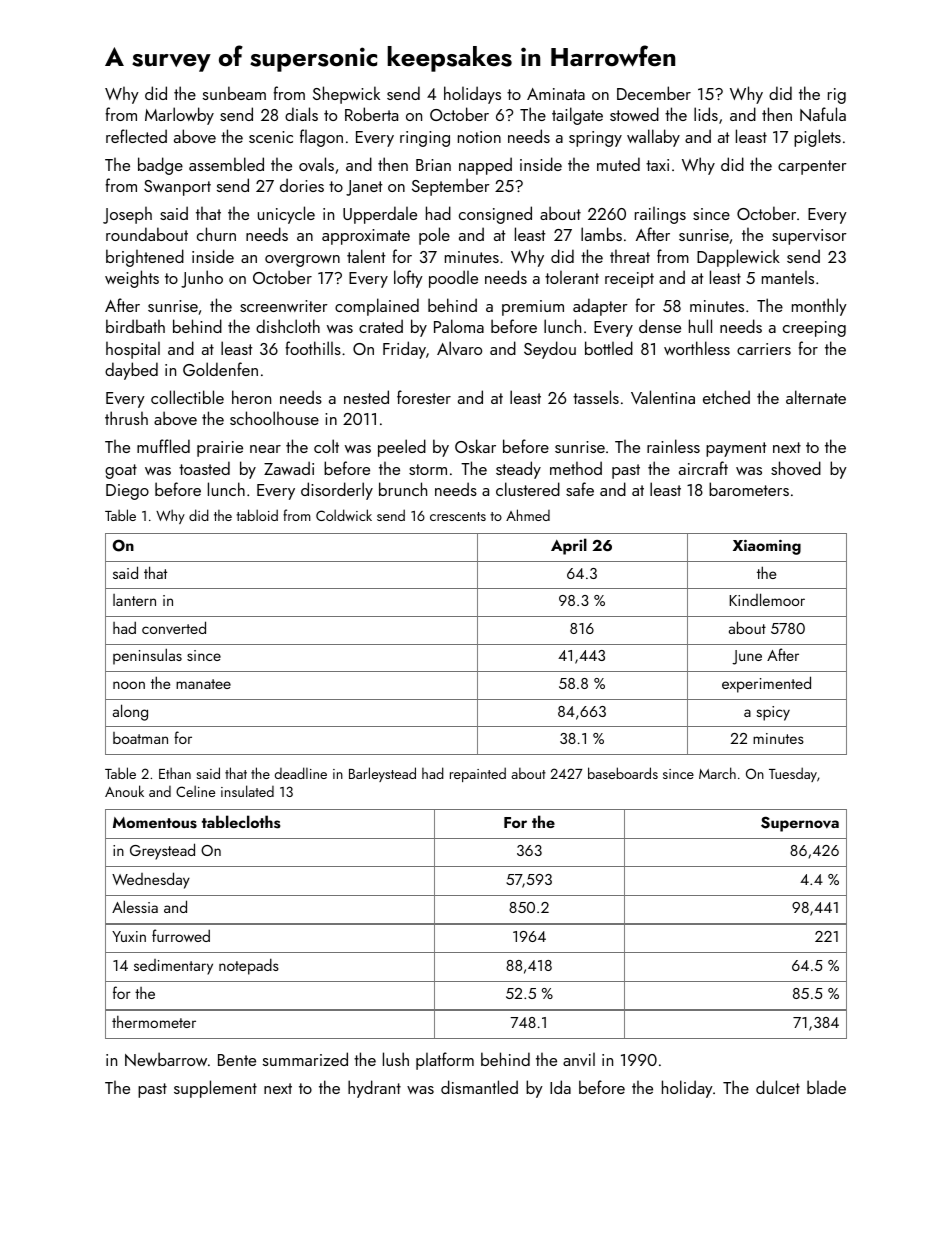 The height and width of the screenshot is (1233, 952). Describe the element at coordinates (823, 114) in the screenshot. I see `Nafula` at that location.
